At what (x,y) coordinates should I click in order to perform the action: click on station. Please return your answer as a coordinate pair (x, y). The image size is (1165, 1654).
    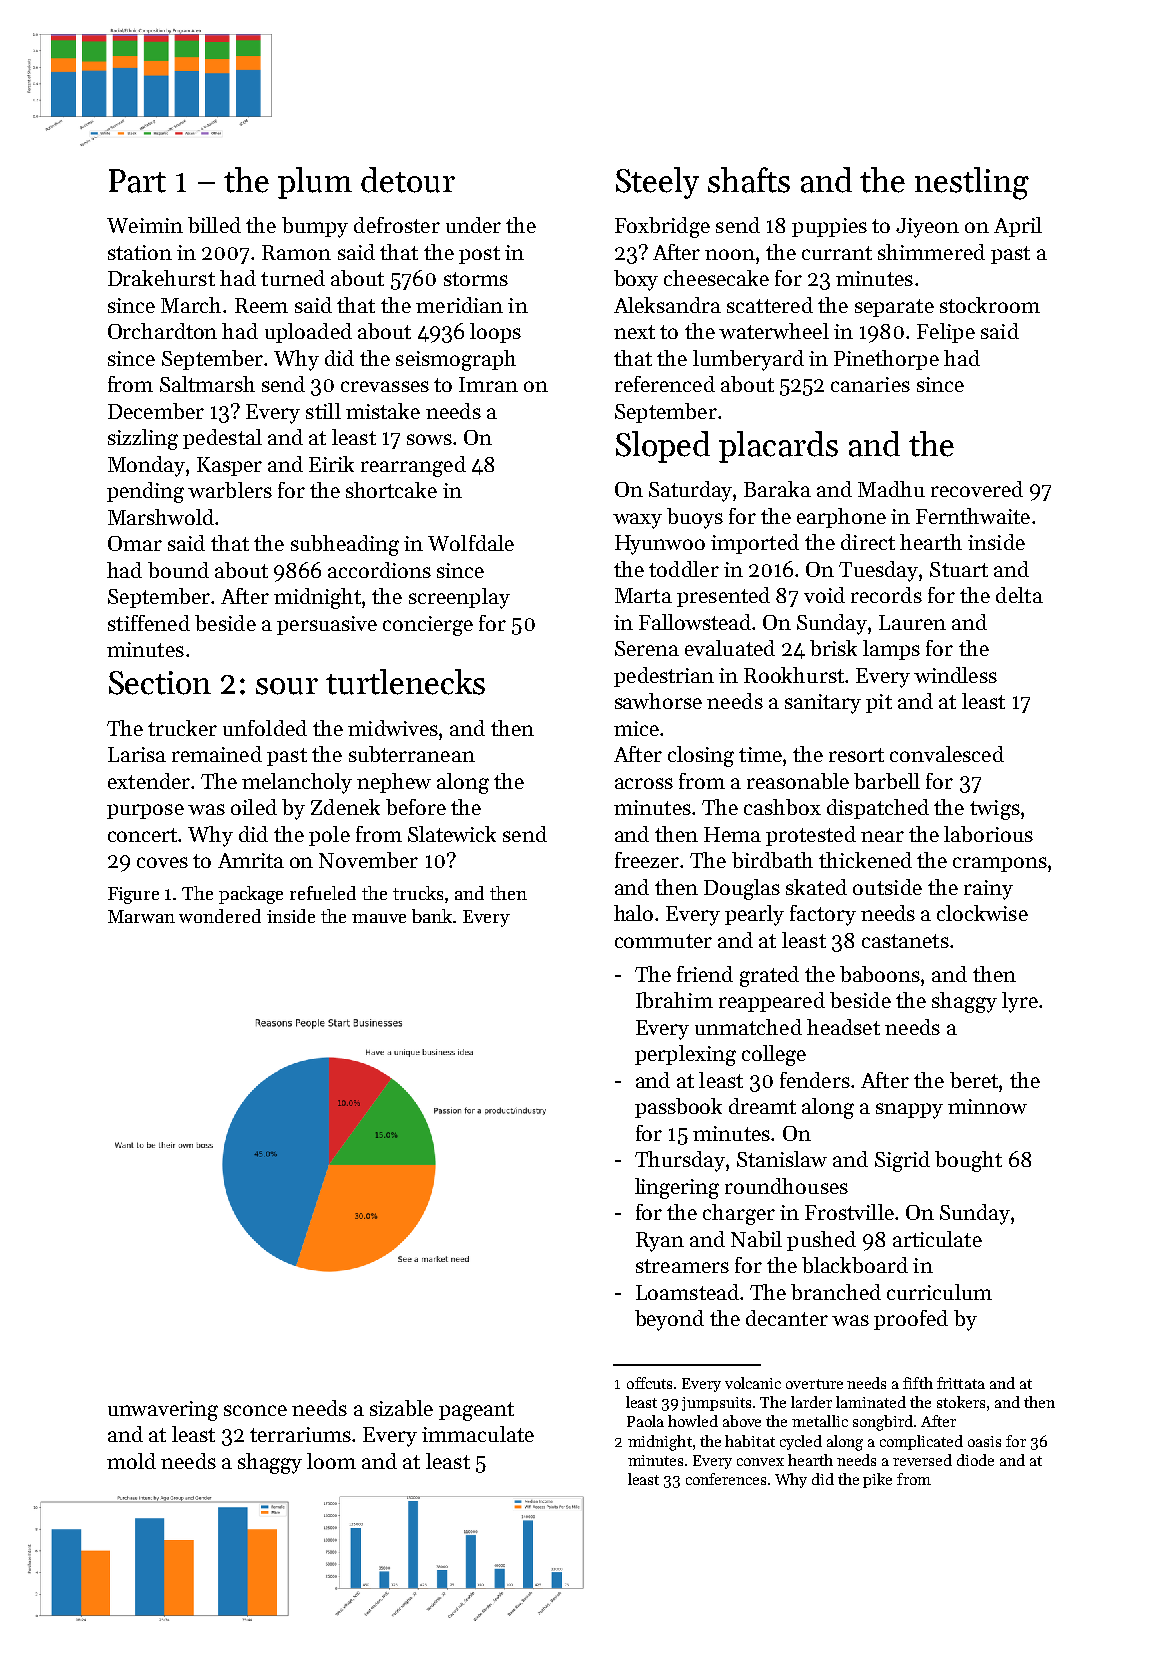
    Looking at the image, I should click on (140, 252).
